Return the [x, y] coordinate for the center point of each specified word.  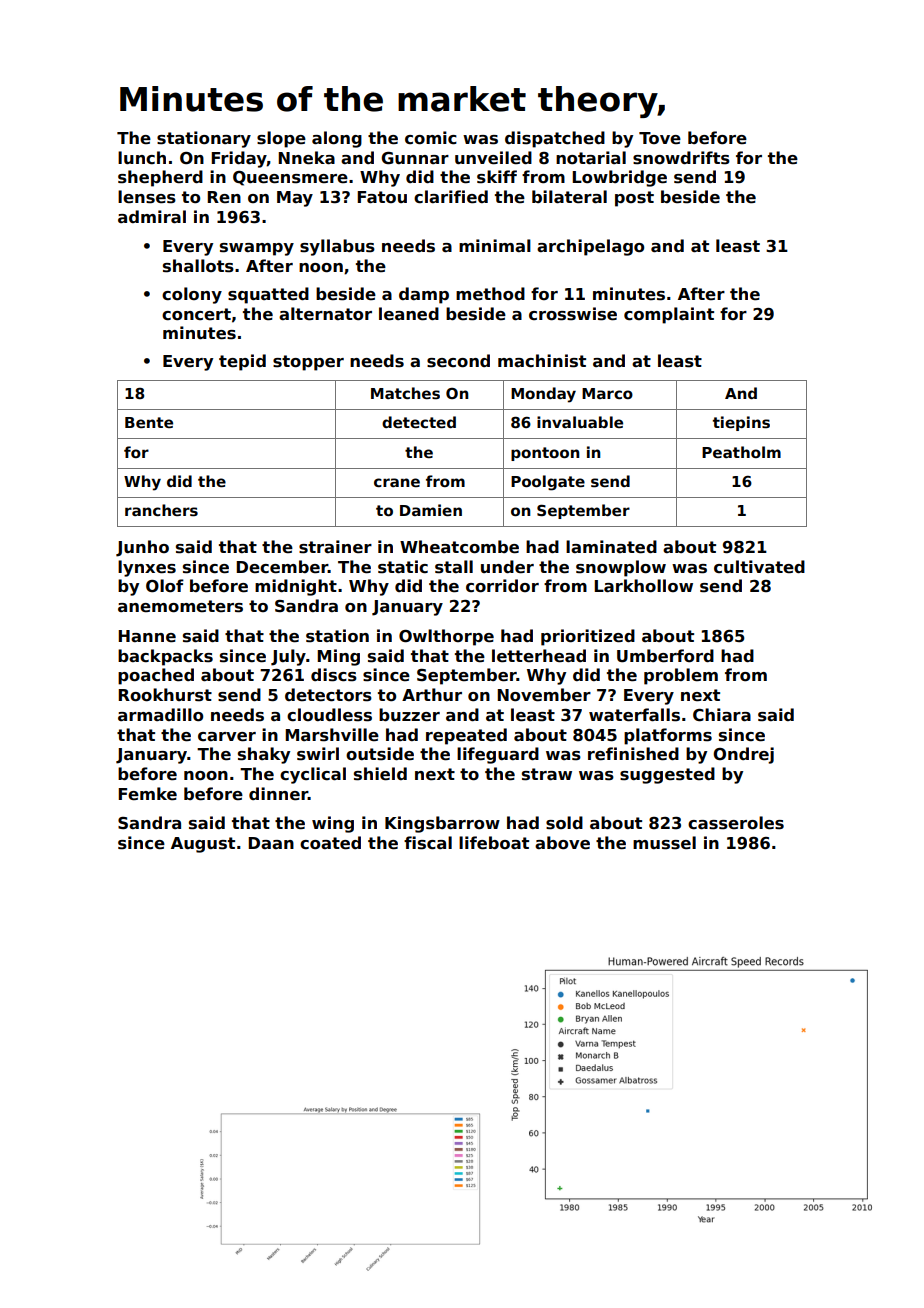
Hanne [147, 636]
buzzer [409, 715]
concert [196, 314]
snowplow [621, 568]
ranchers [161, 510]
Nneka [306, 158]
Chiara [722, 715]
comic [431, 138]
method [490, 294]
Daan [271, 843]
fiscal [428, 843]
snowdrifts [681, 158]
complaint [669, 315]
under [507, 567]
